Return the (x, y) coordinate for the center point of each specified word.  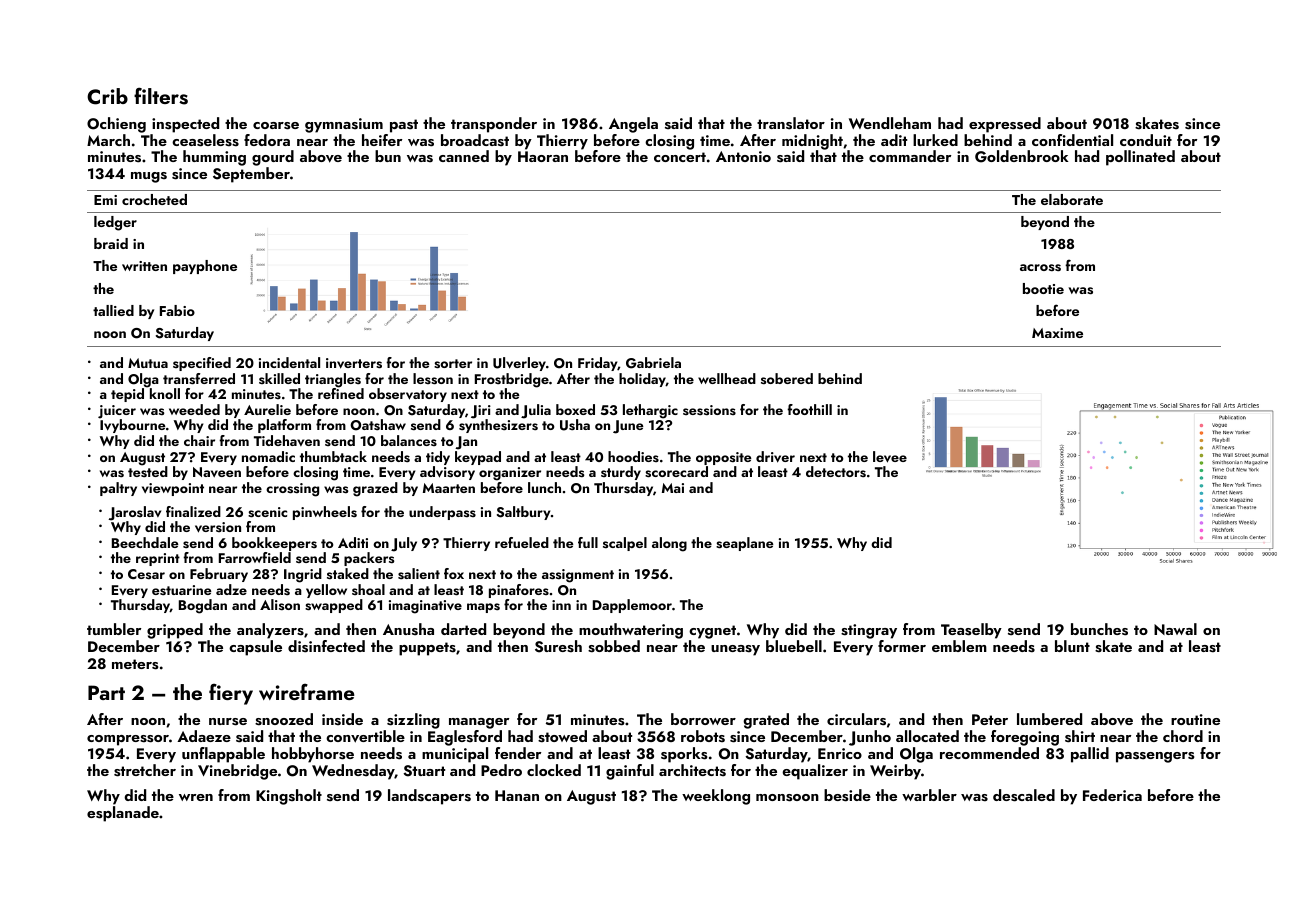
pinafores (519, 591)
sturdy (621, 473)
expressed (1005, 125)
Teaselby (971, 631)
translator (791, 123)
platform (284, 426)
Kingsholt (289, 797)
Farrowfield (255, 557)
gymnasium (344, 125)
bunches (1099, 629)
